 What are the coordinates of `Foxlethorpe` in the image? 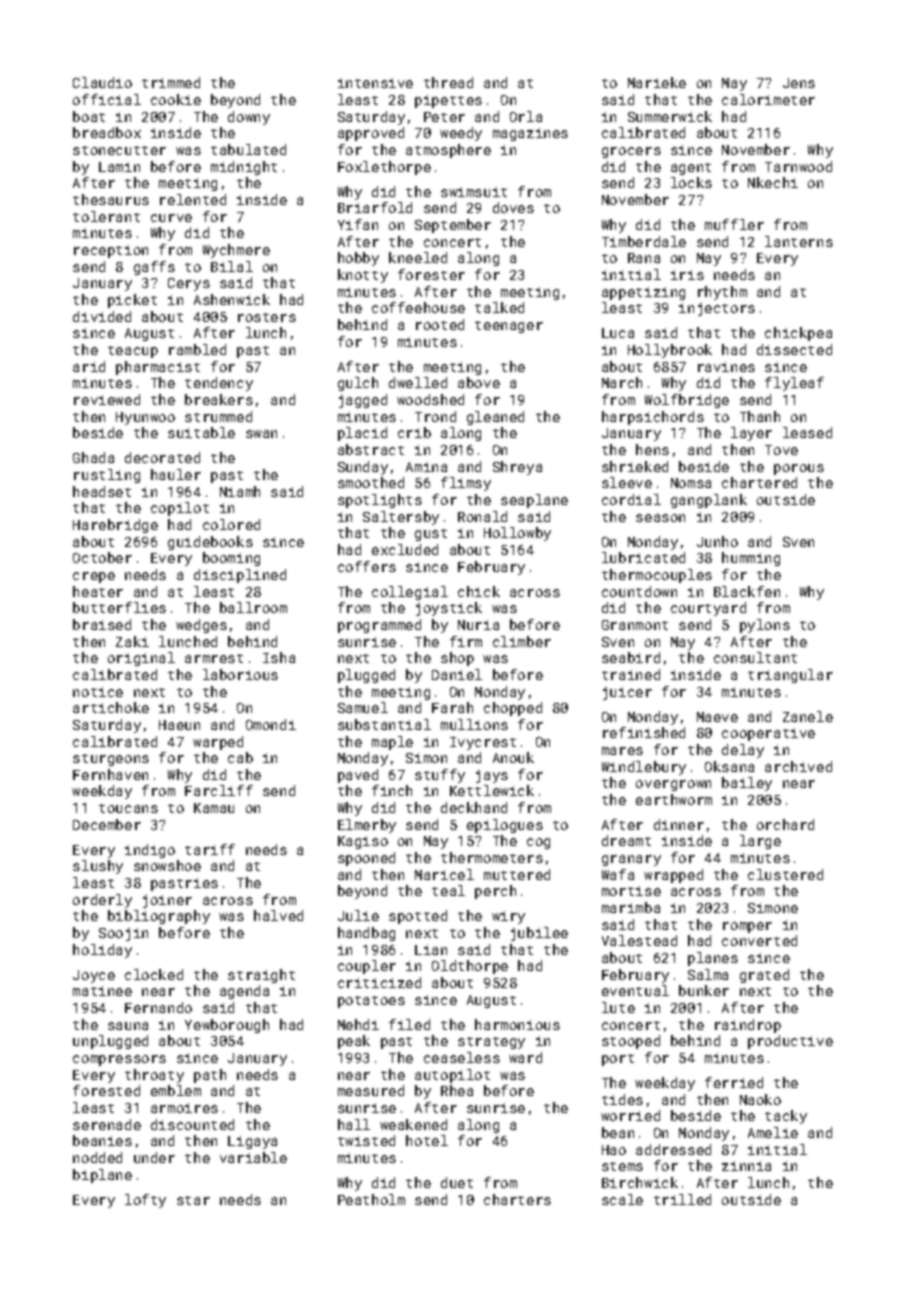 It's located at (384, 168).
